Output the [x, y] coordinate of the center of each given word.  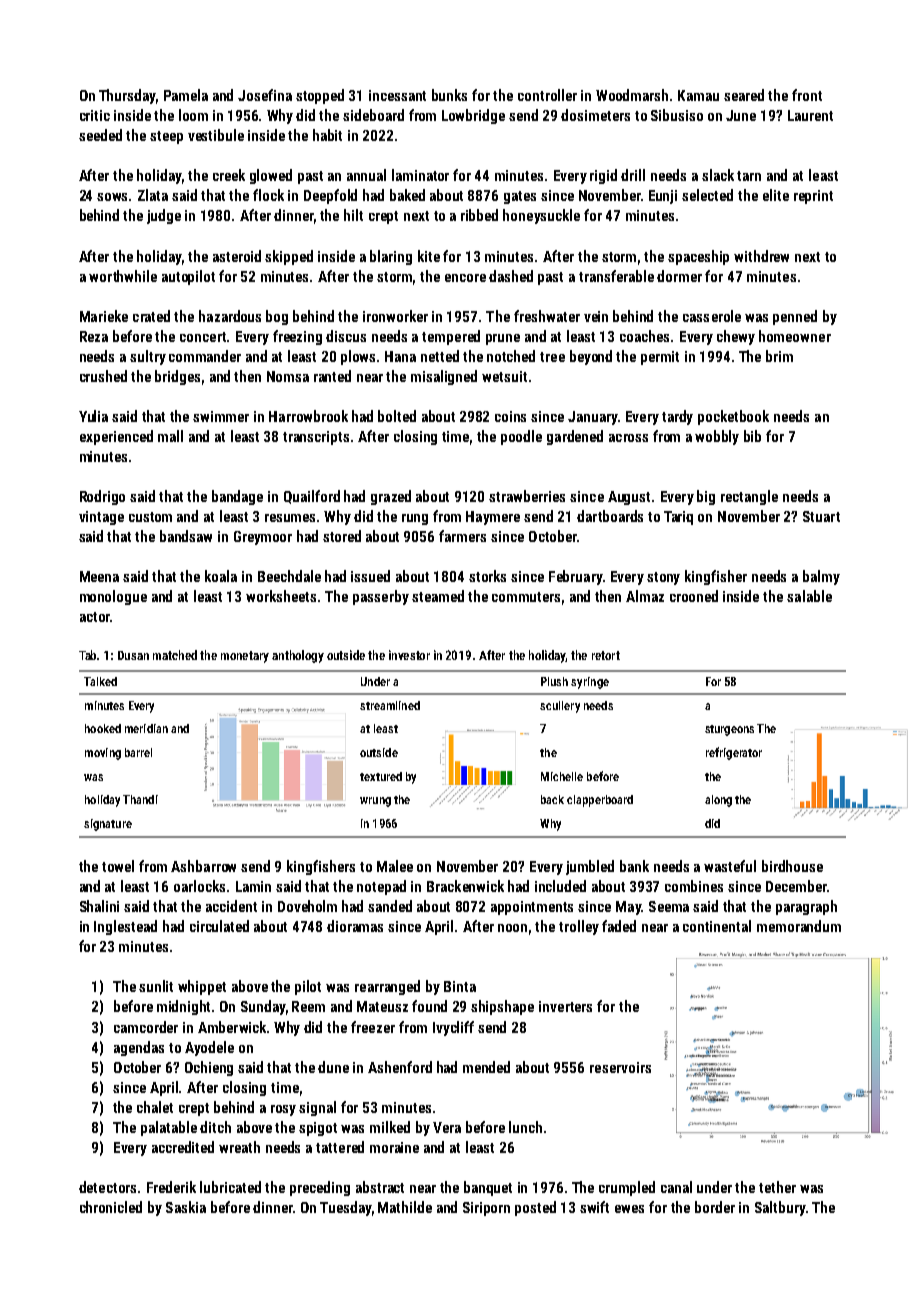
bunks [449, 95]
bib [752, 436]
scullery [560, 707]
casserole [712, 316]
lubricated [230, 1187]
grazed [391, 497]
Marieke [104, 316]
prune [503, 339]
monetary [245, 657]
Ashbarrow [203, 866]
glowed [271, 176]
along [718, 801]
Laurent [810, 115]
